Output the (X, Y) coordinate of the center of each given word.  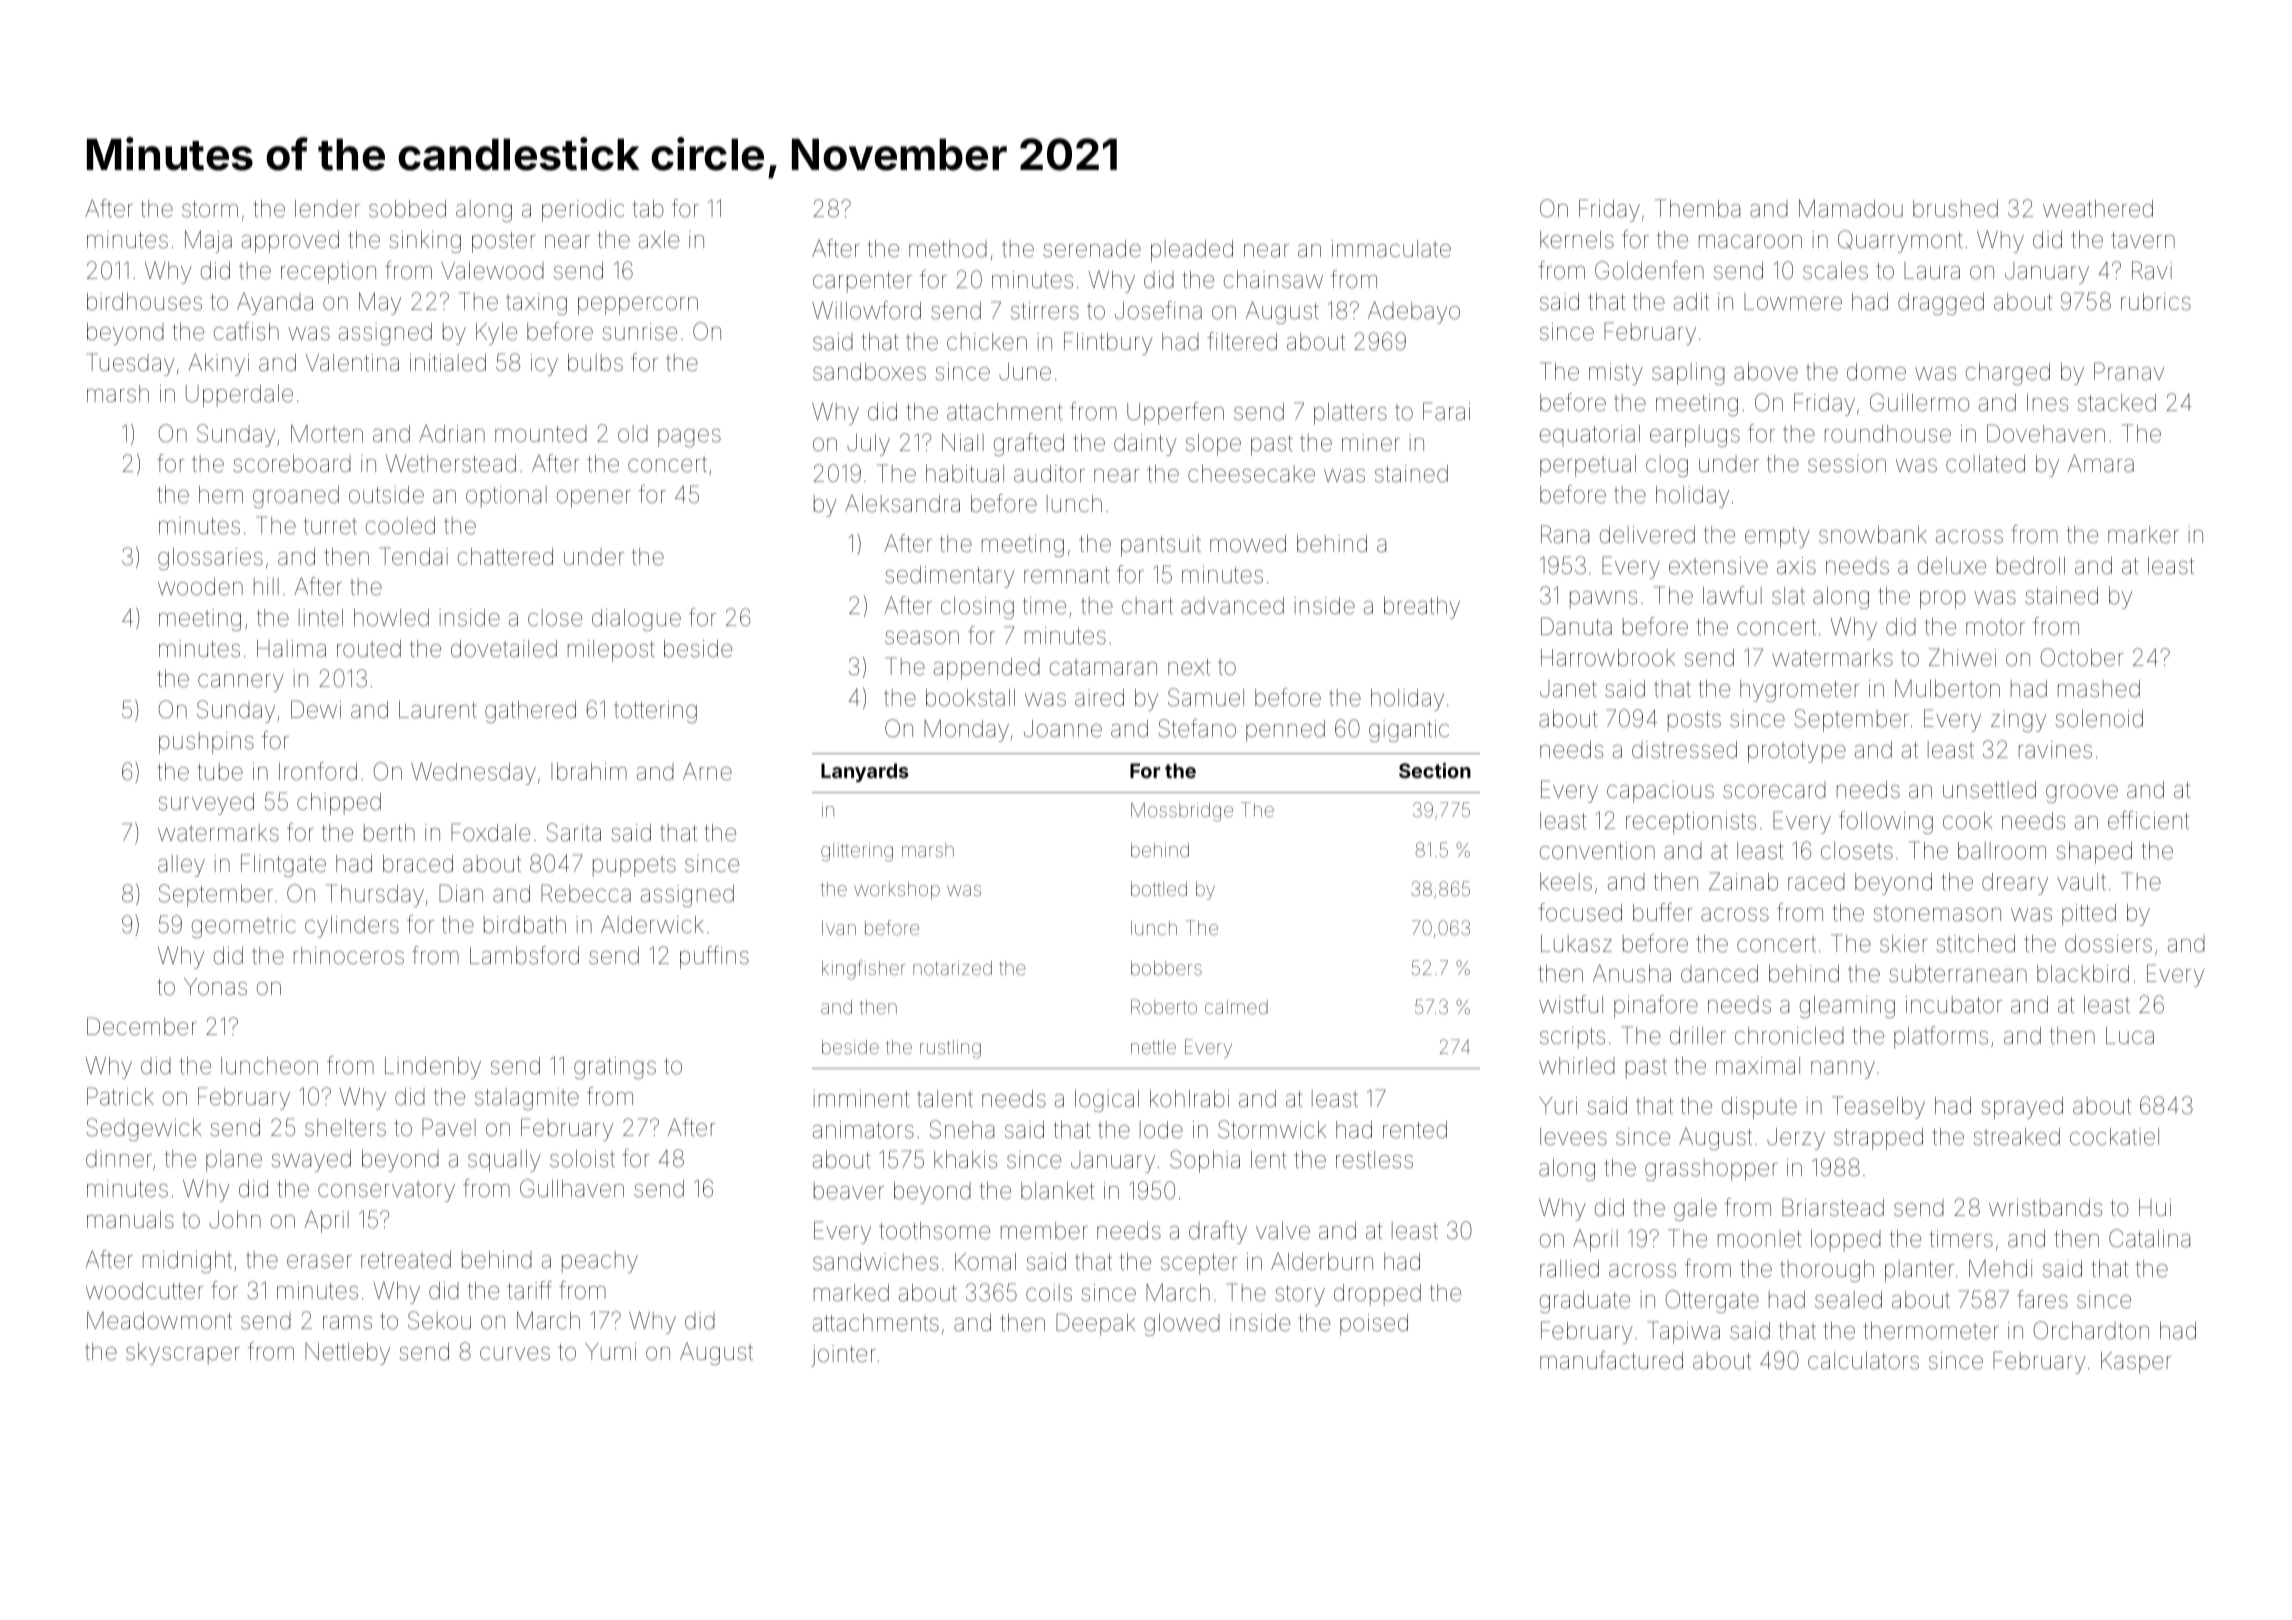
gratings (615, 1068)
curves (515, 1354)
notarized (952, 968)
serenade (1092, 249)
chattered (505, 557)
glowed (1182, 1325)
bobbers (1166, 968)
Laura (1932, 271)
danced (1719, 974)
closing (977, 608)
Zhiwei (1962, 657)
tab (648, 209)
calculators (1863, 1361)
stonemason (1937, 913)
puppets (634, 866)
